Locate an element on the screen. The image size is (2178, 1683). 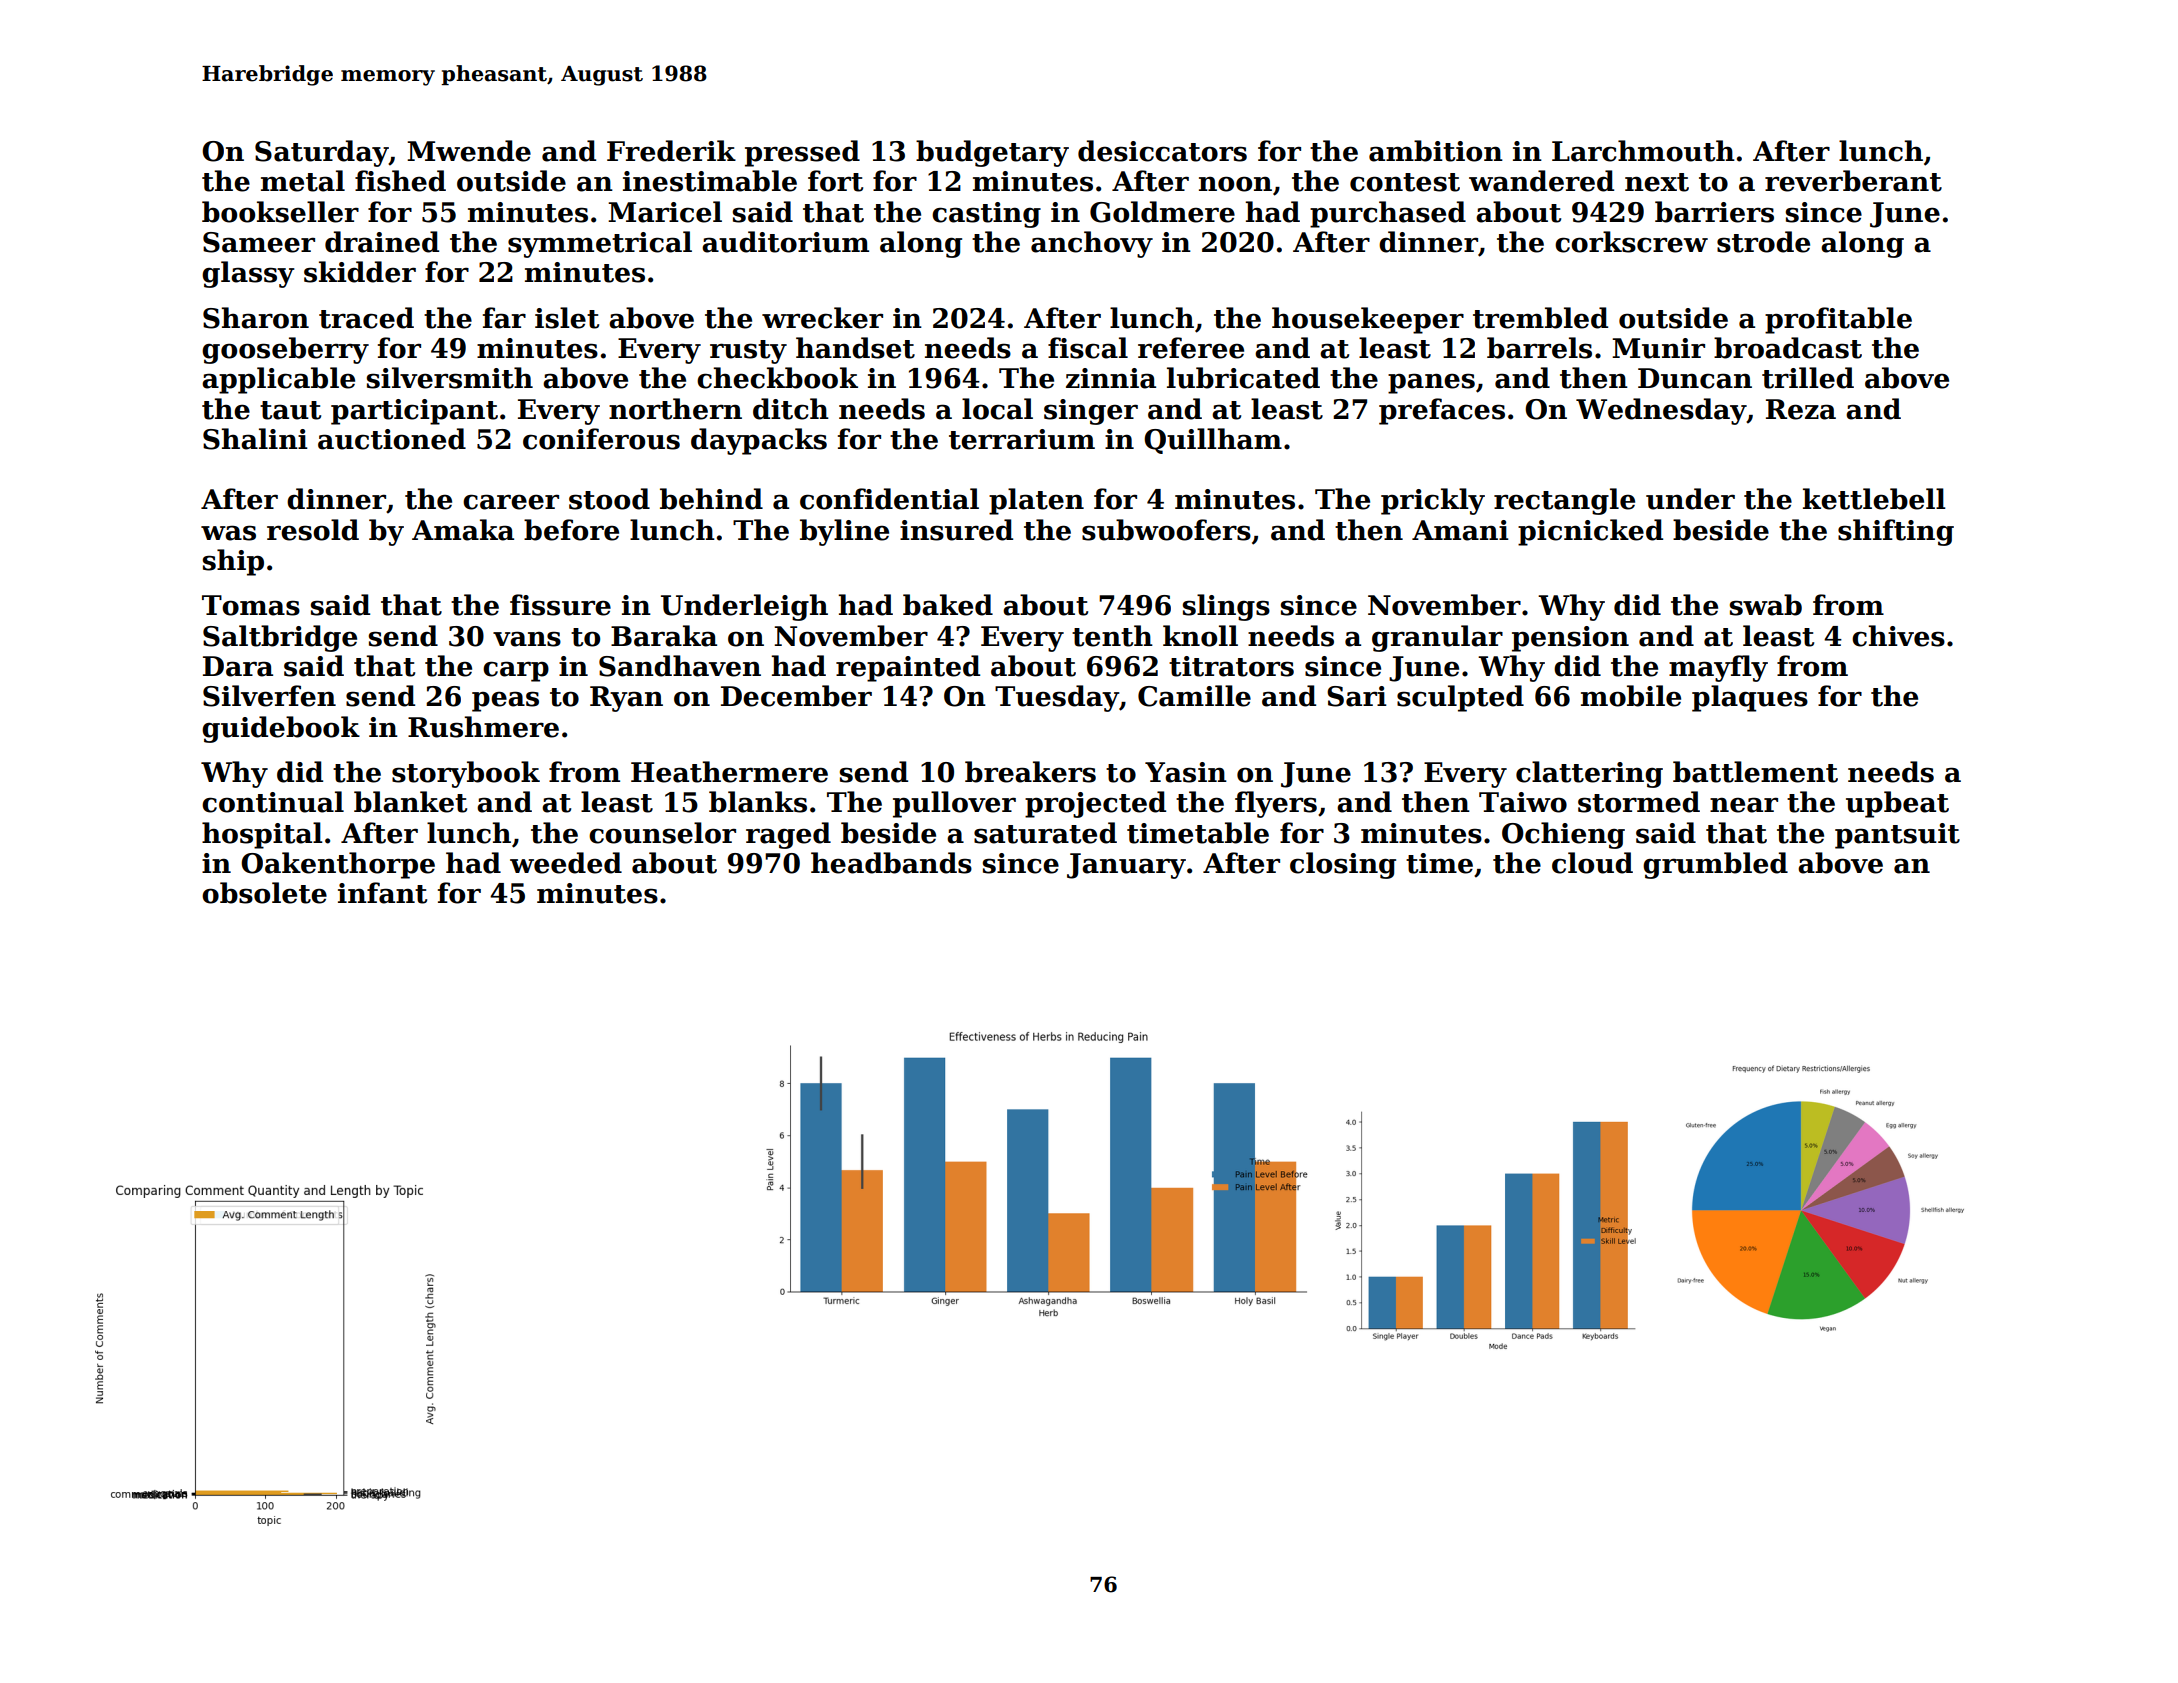
Amani is located at coordinates (1460, 530).
